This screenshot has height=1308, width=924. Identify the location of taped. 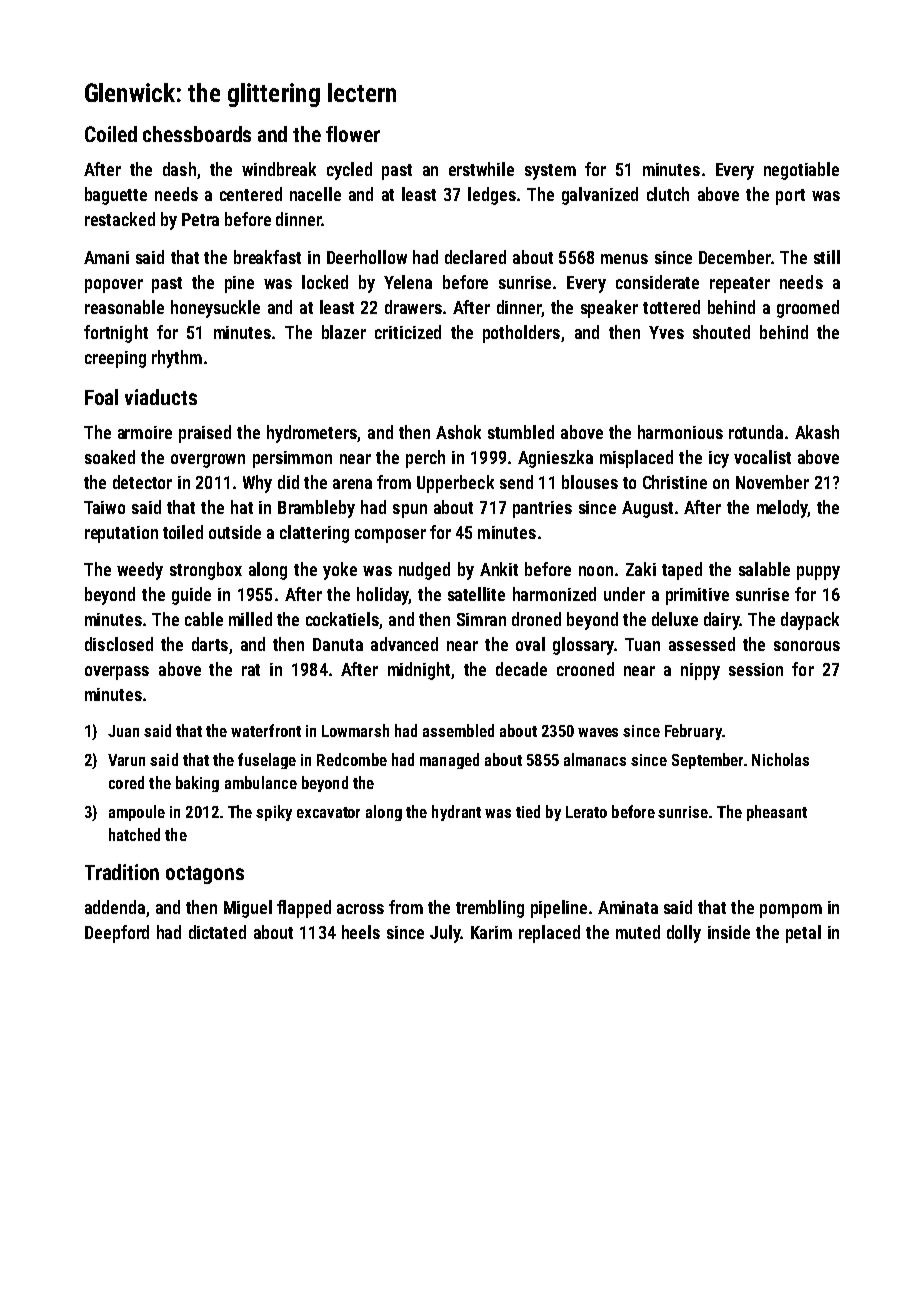
(682, 571).
